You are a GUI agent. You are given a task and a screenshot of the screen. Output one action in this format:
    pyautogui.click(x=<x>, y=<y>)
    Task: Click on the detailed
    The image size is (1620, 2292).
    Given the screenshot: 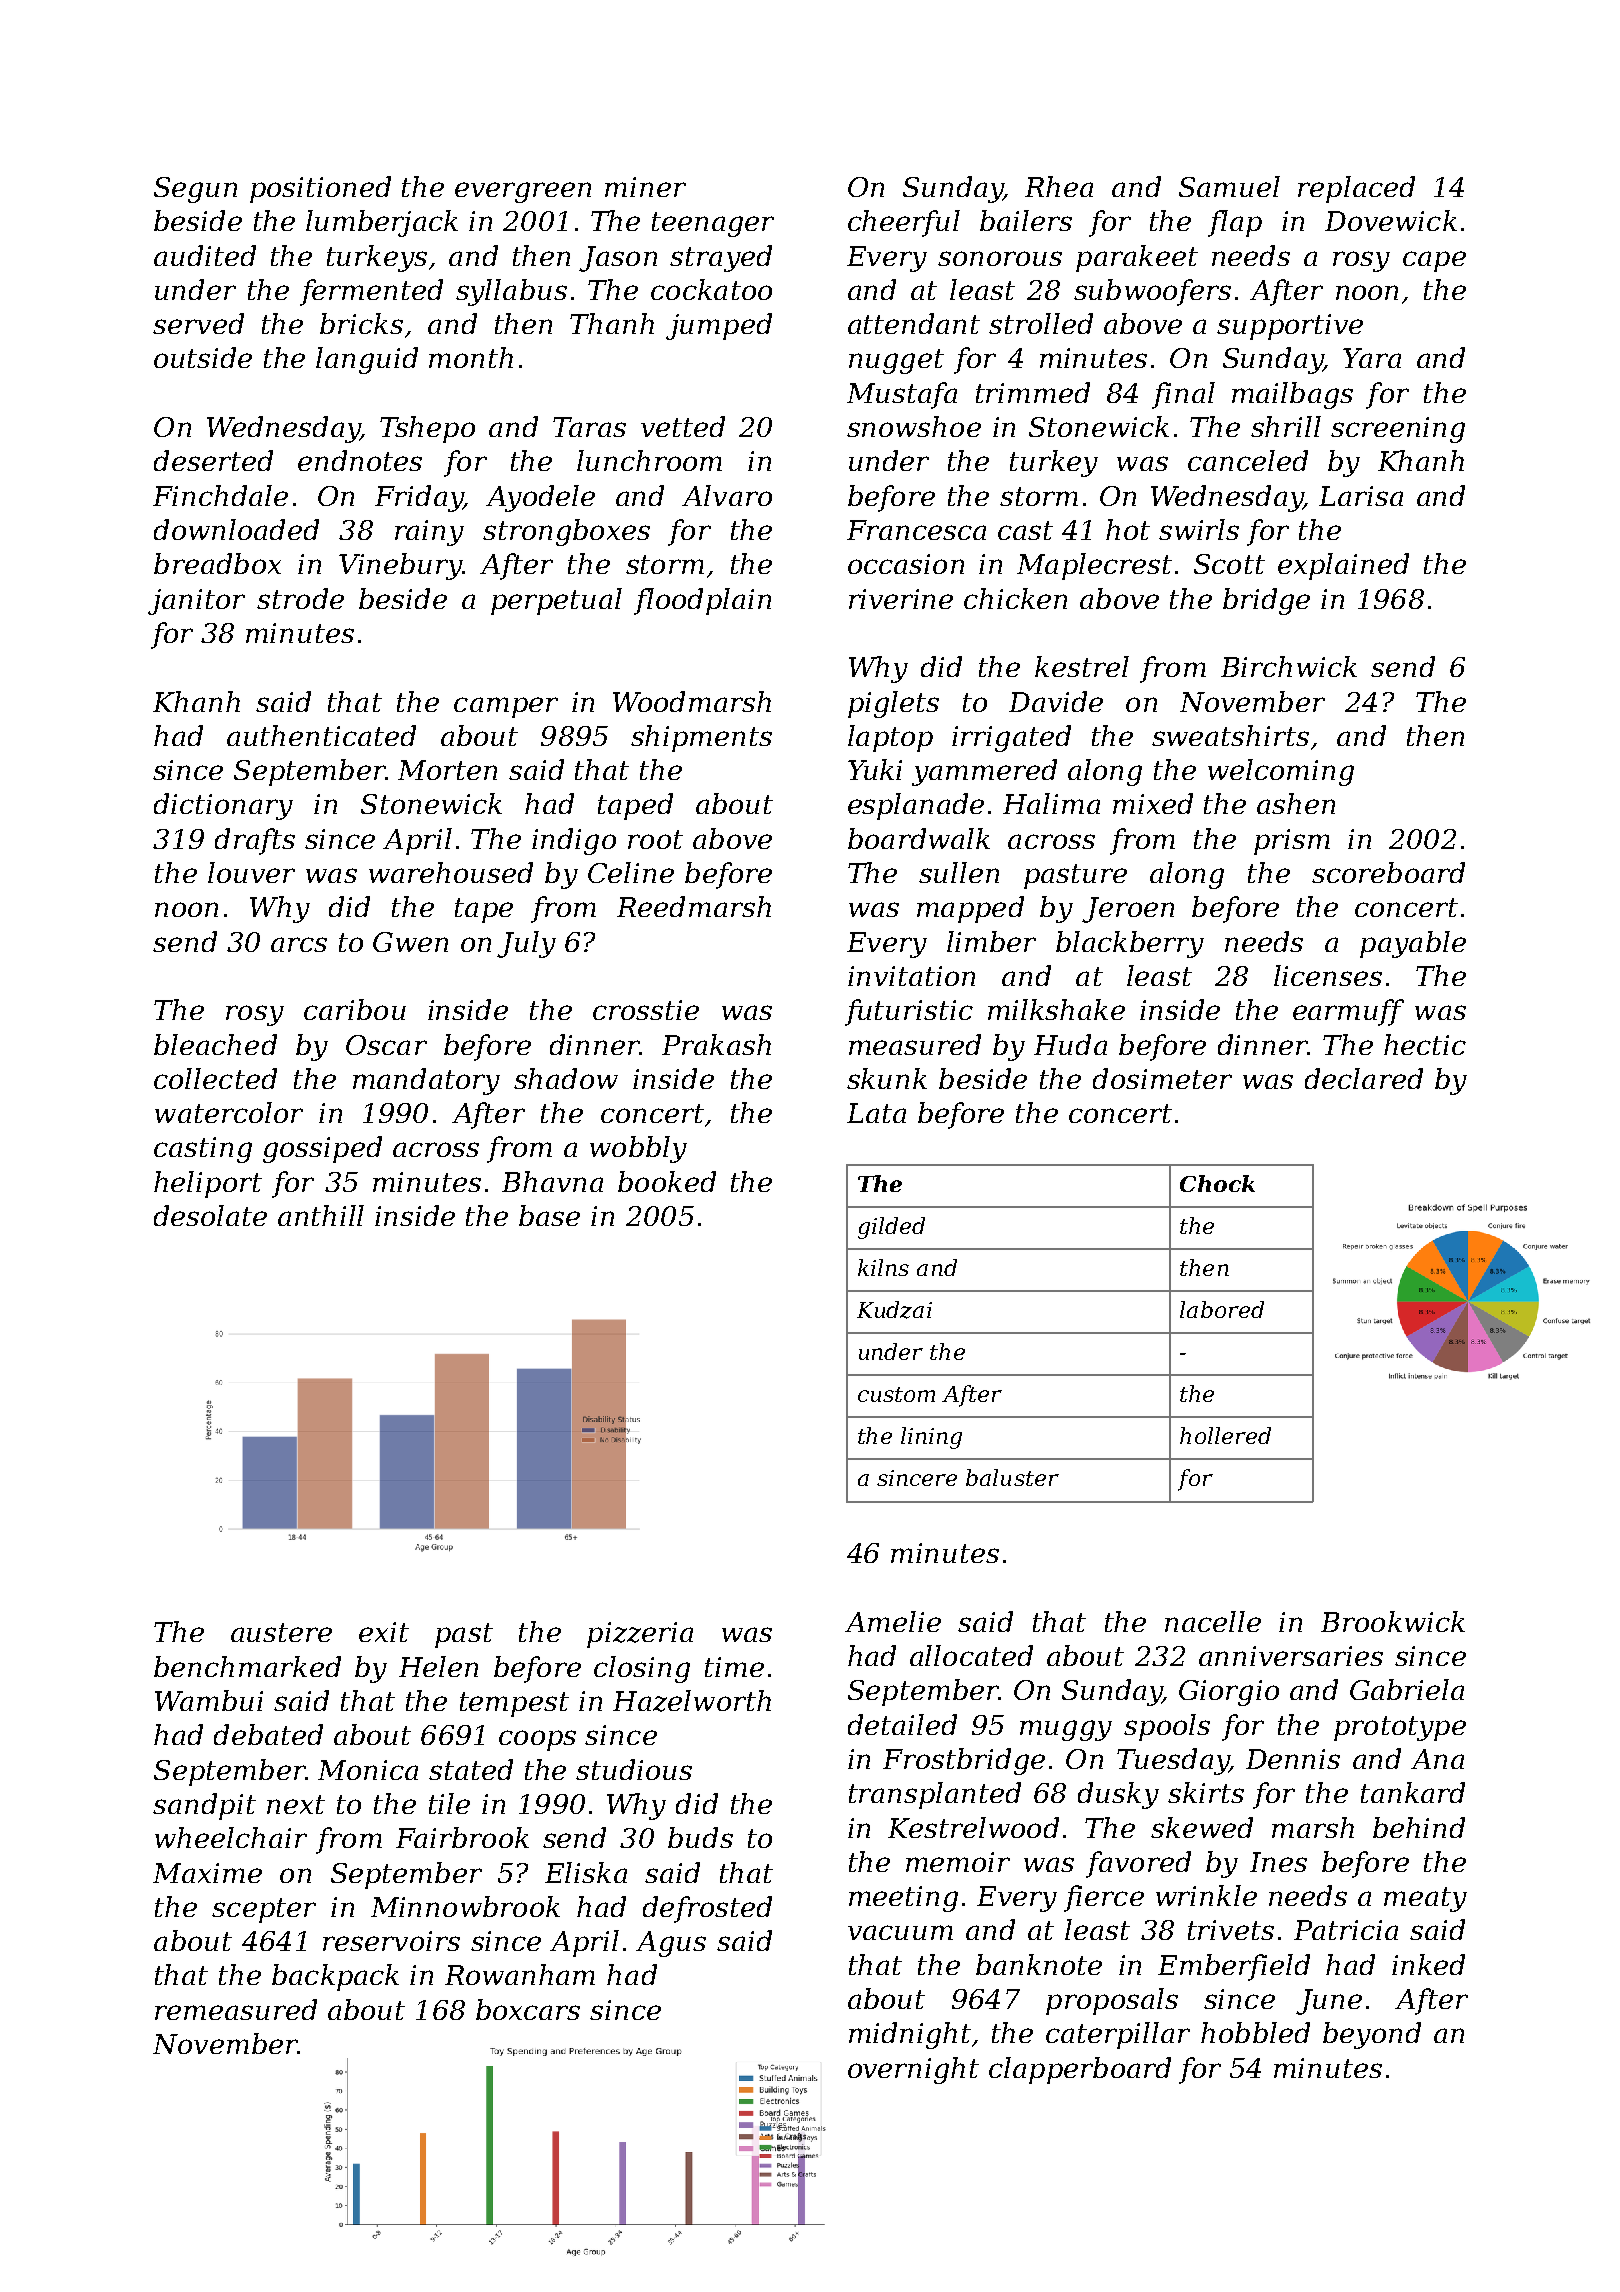 What is the action you would take?
    pyautogui.click(x=902, y=1724)
